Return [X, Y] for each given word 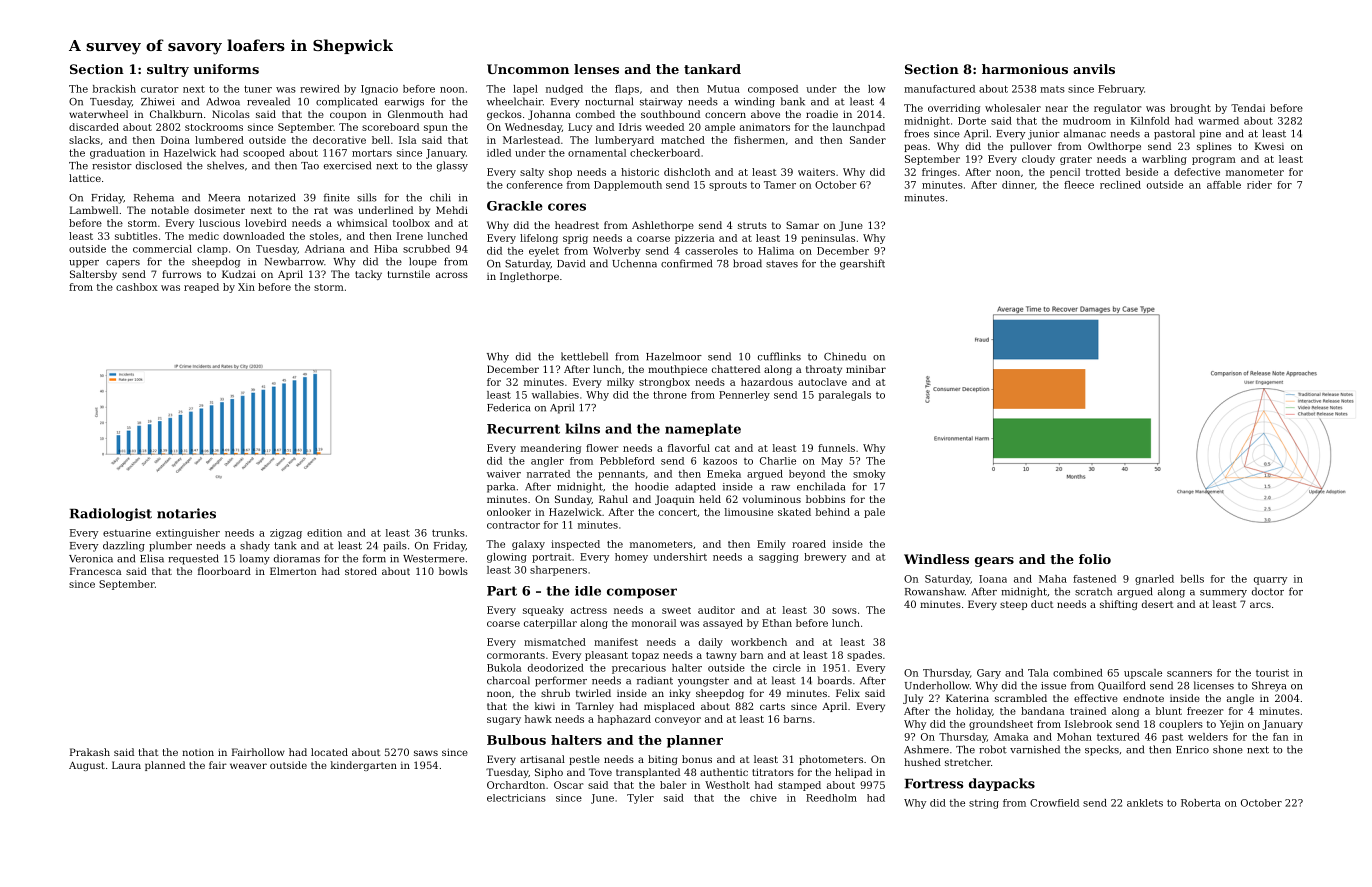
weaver [248, 766]
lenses [596, 69]
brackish [114, 89]
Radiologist [111, 514]
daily [711, 643]
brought [1190, 109]
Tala [1038, 673]
